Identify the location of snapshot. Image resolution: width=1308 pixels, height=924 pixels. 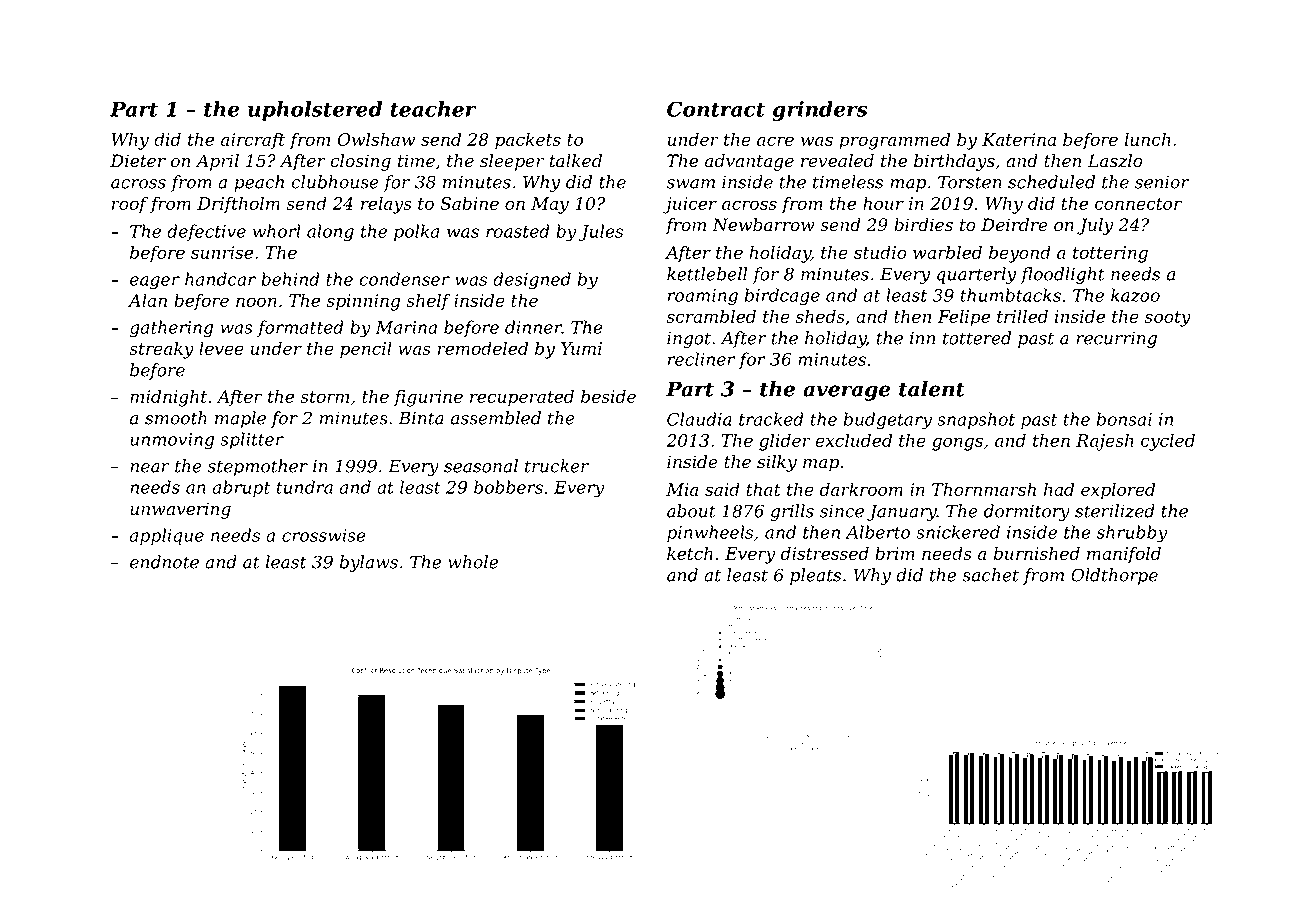
(976, 420).
